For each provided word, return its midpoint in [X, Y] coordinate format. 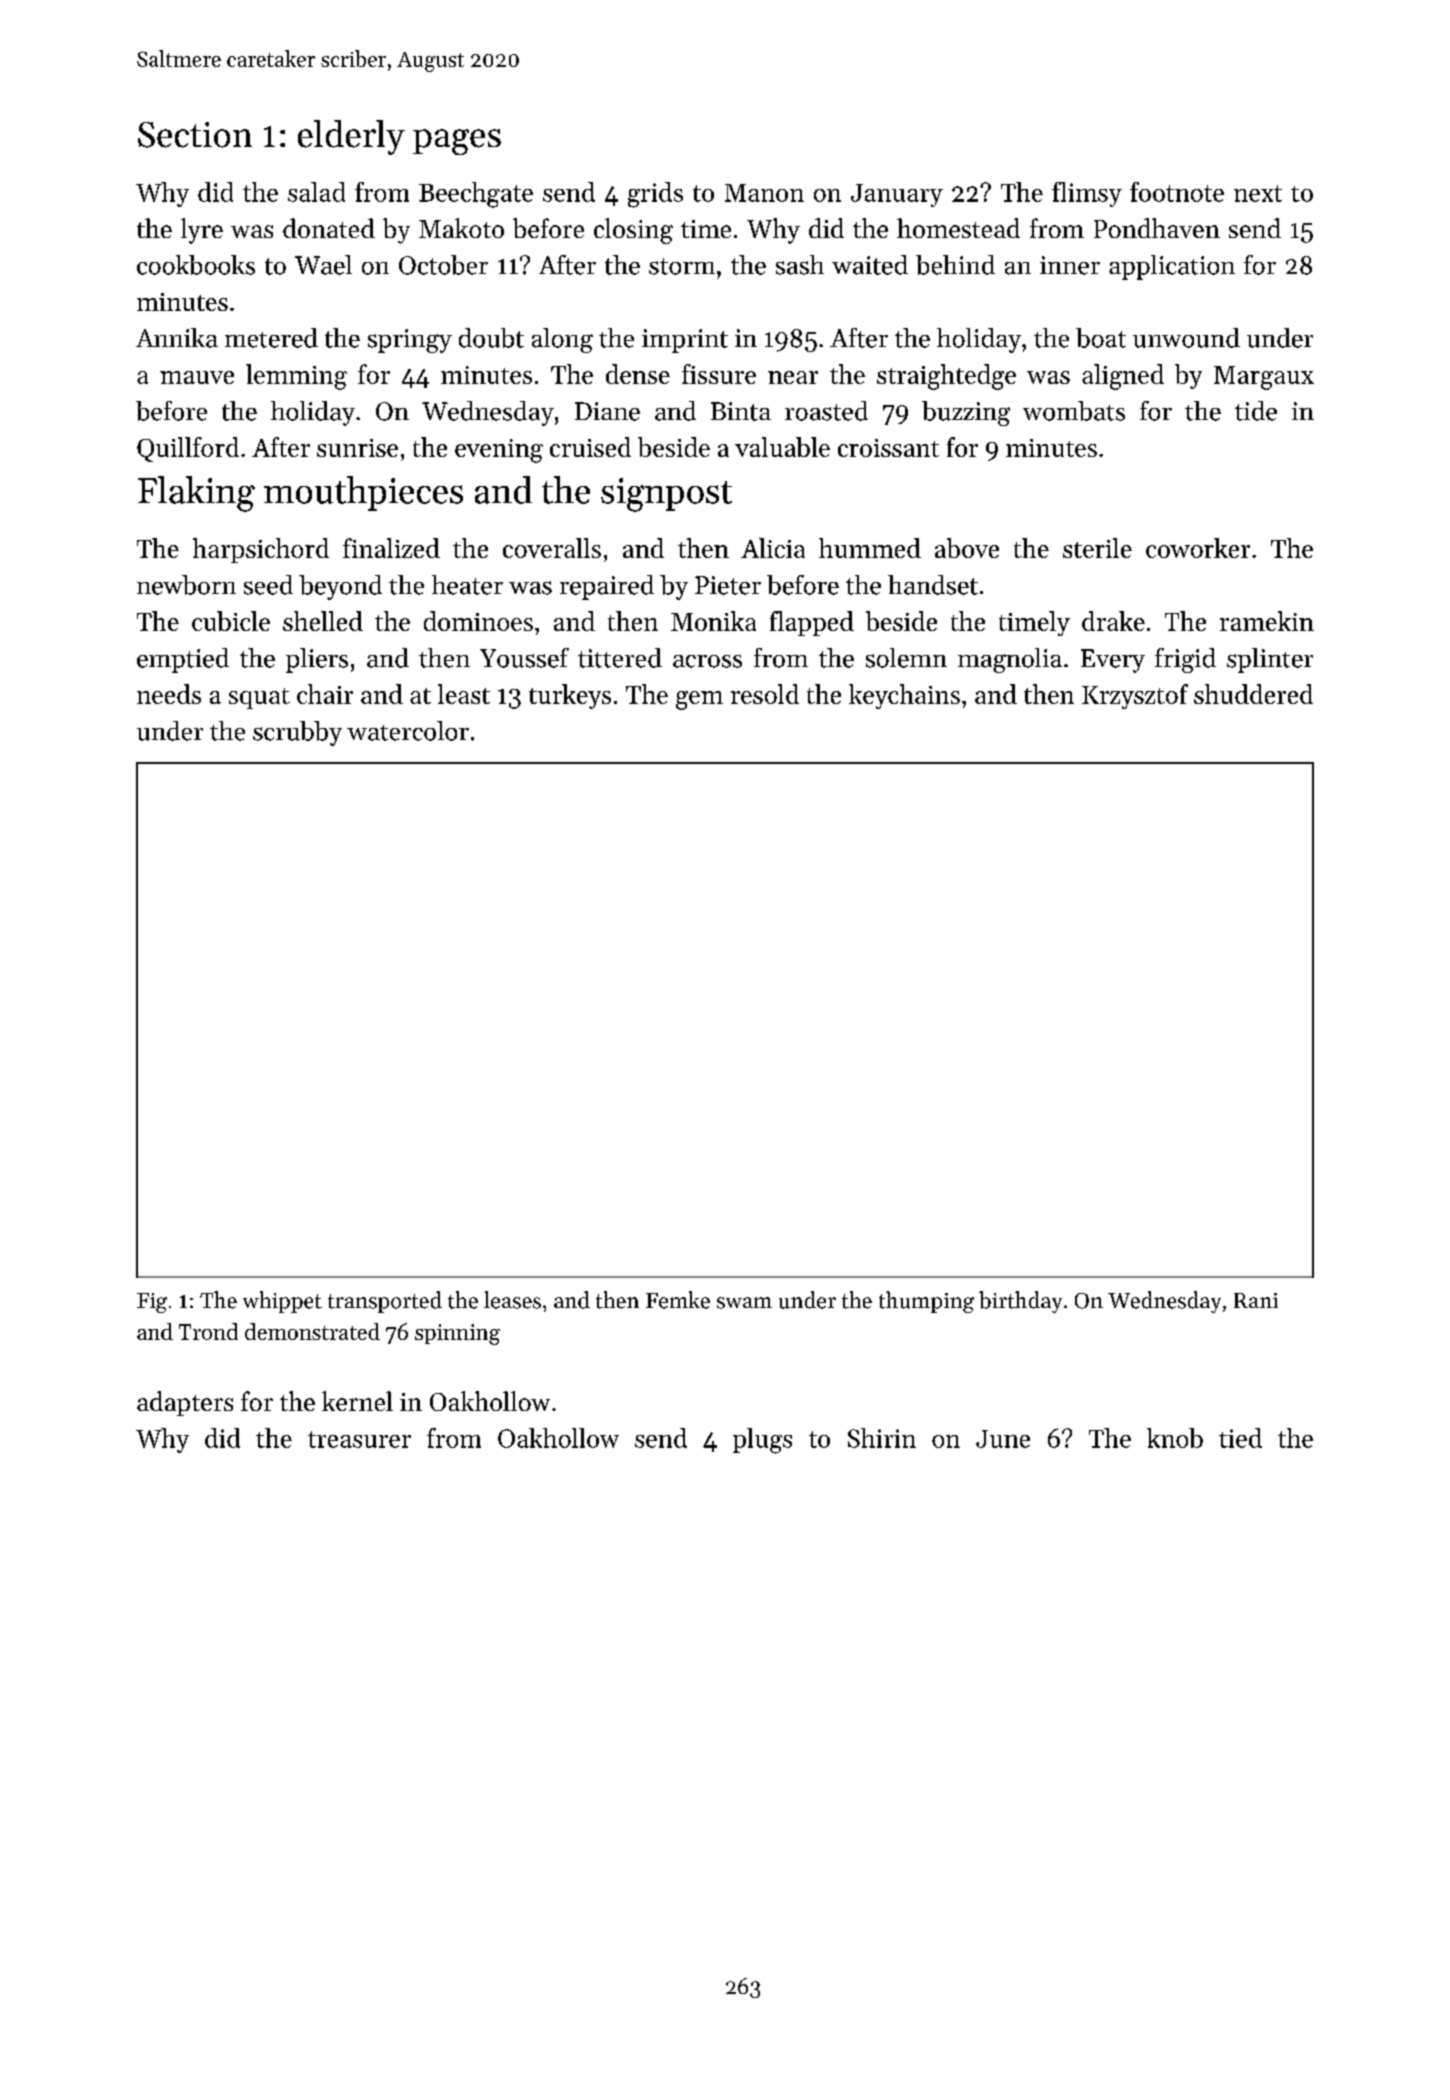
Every [1113, 661]
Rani [1256, 1300]
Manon [764, 193]
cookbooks [196, 265]
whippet [282, 1302]
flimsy [1087, 194]
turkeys [570, 696]
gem [699, 700]
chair [325, 694]
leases [512, 1300]
